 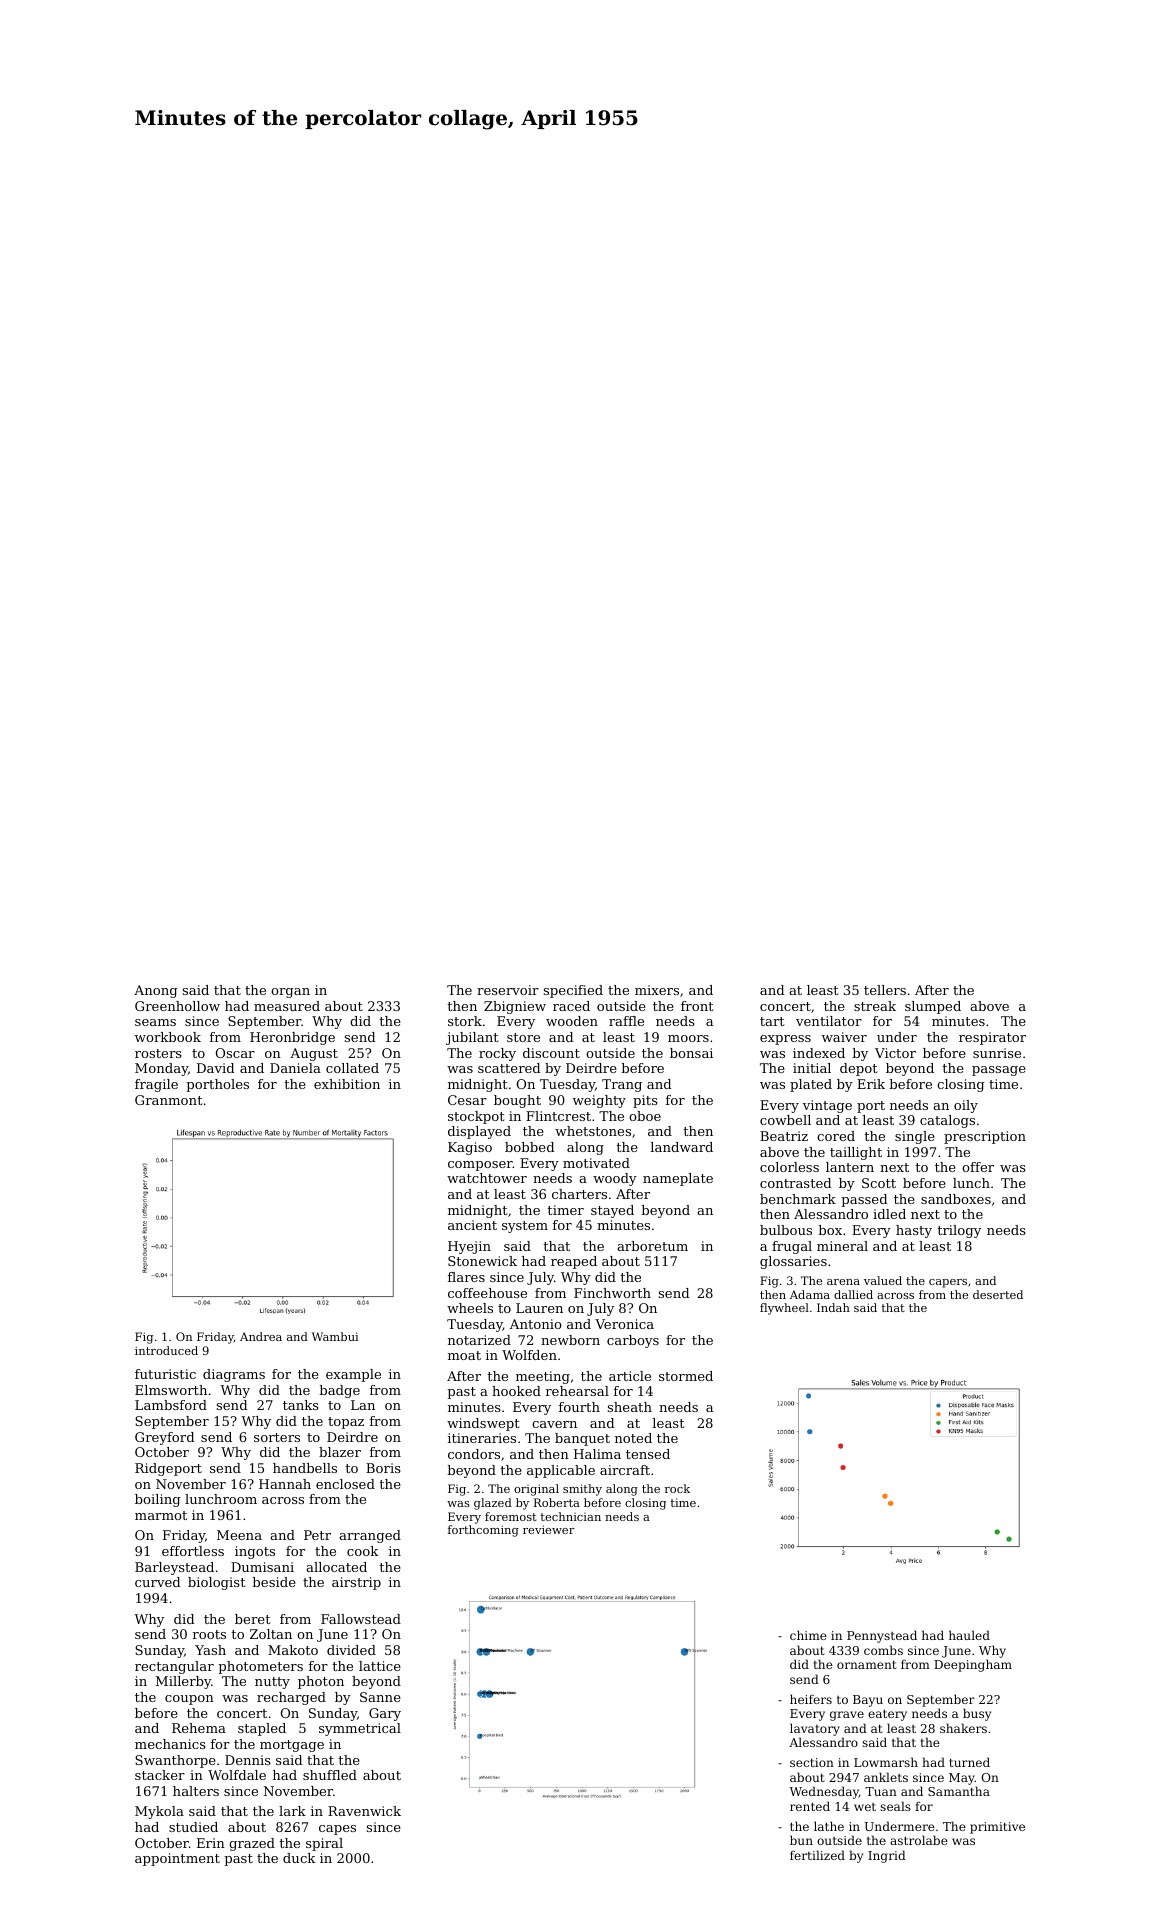 What do you see at coordinates (885, 990) in the image?
I see `tellers` at bounding box center [885, 990].
